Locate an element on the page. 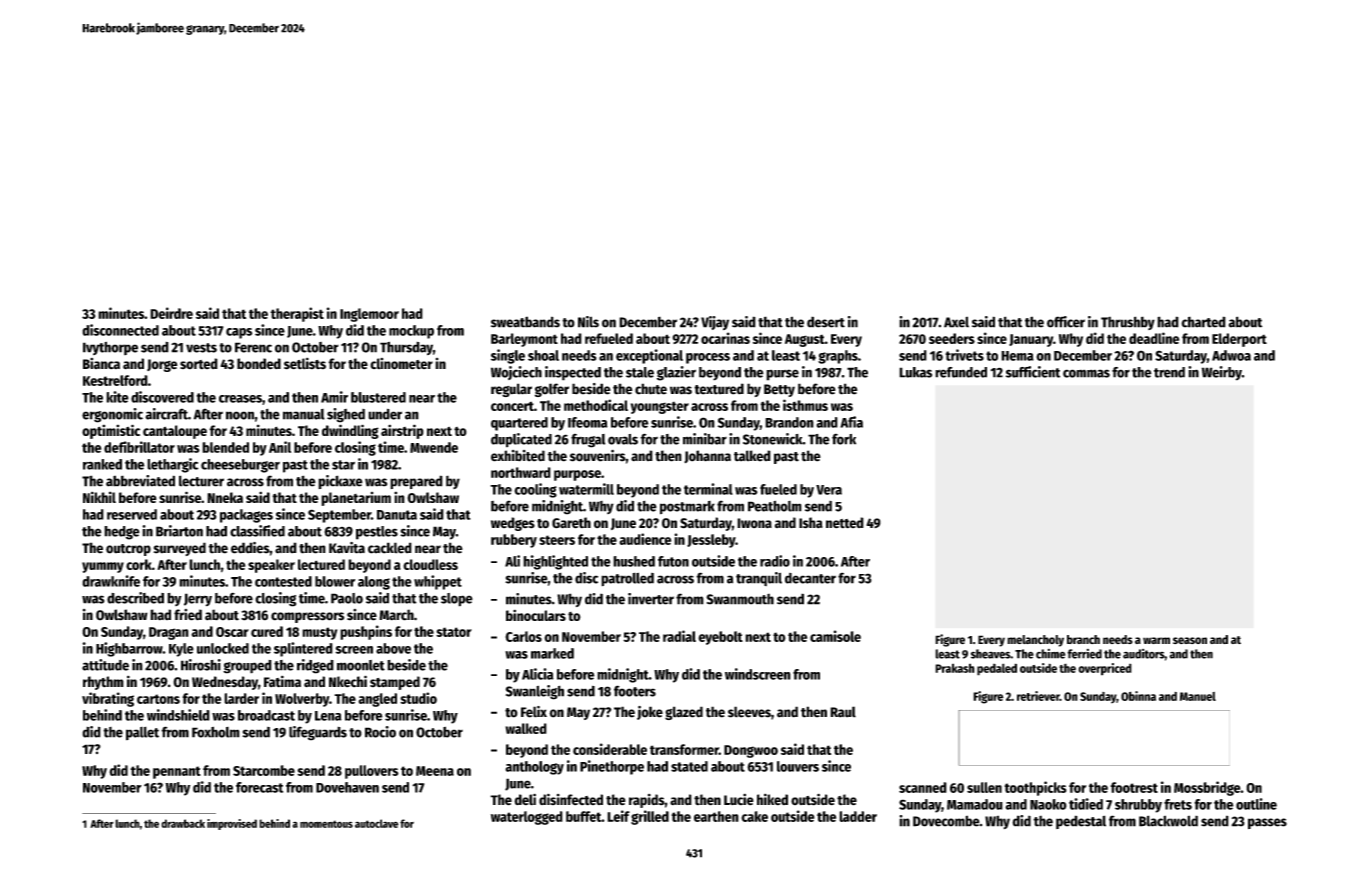  Nikhil is located at coordinates (99, 497).
